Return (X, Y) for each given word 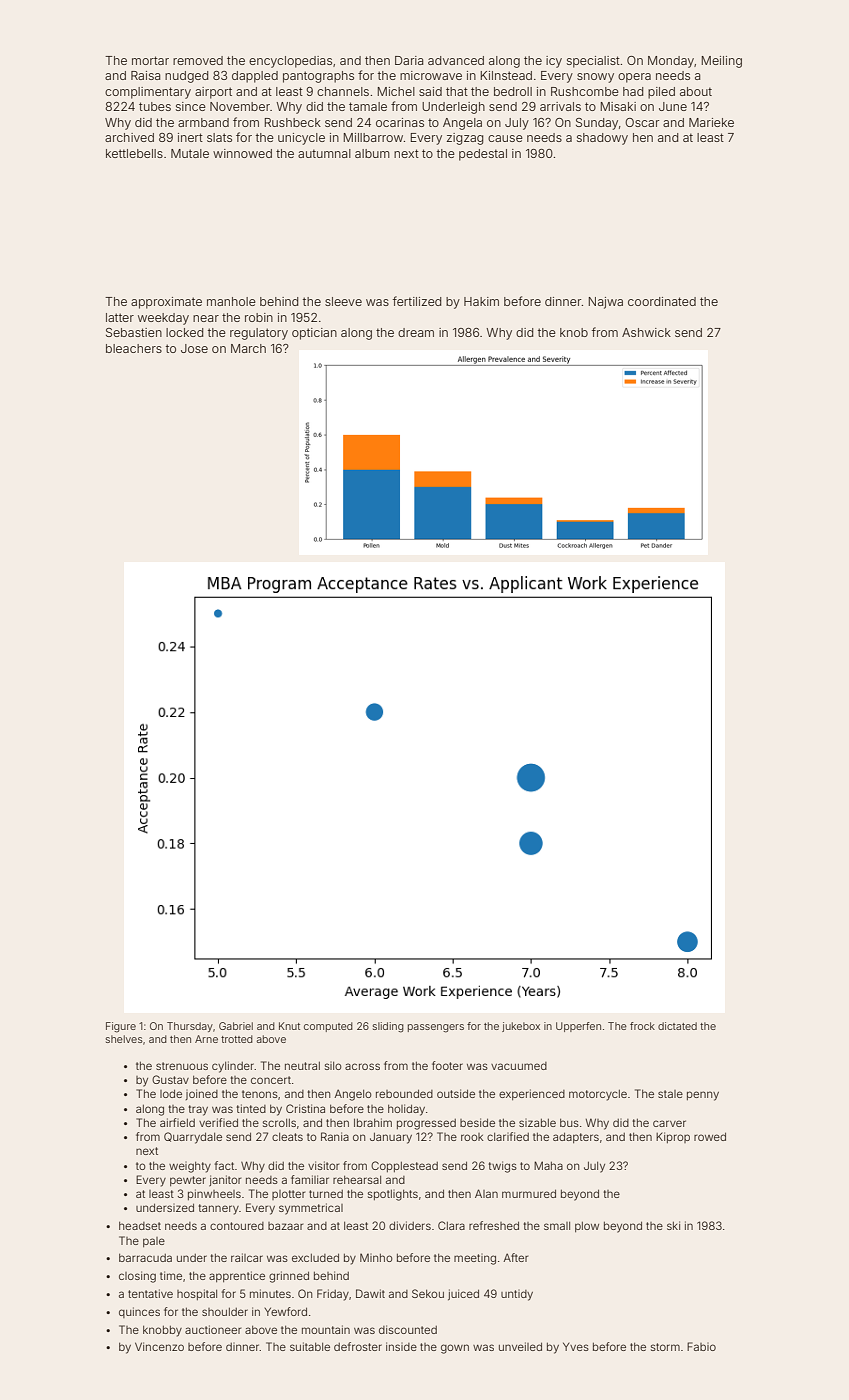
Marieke (711, 122)
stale (670, 1094)
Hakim (481, 301)
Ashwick (646, 332)
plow (587, 1227)
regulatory (259, 334)
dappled (255, 77)
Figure (121, 1027)
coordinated (662, 301)
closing (137, 1277)
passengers (436, 1028)
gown (455, 1349)
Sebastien (134, 332)
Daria (409, 60)
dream (416, 332)
